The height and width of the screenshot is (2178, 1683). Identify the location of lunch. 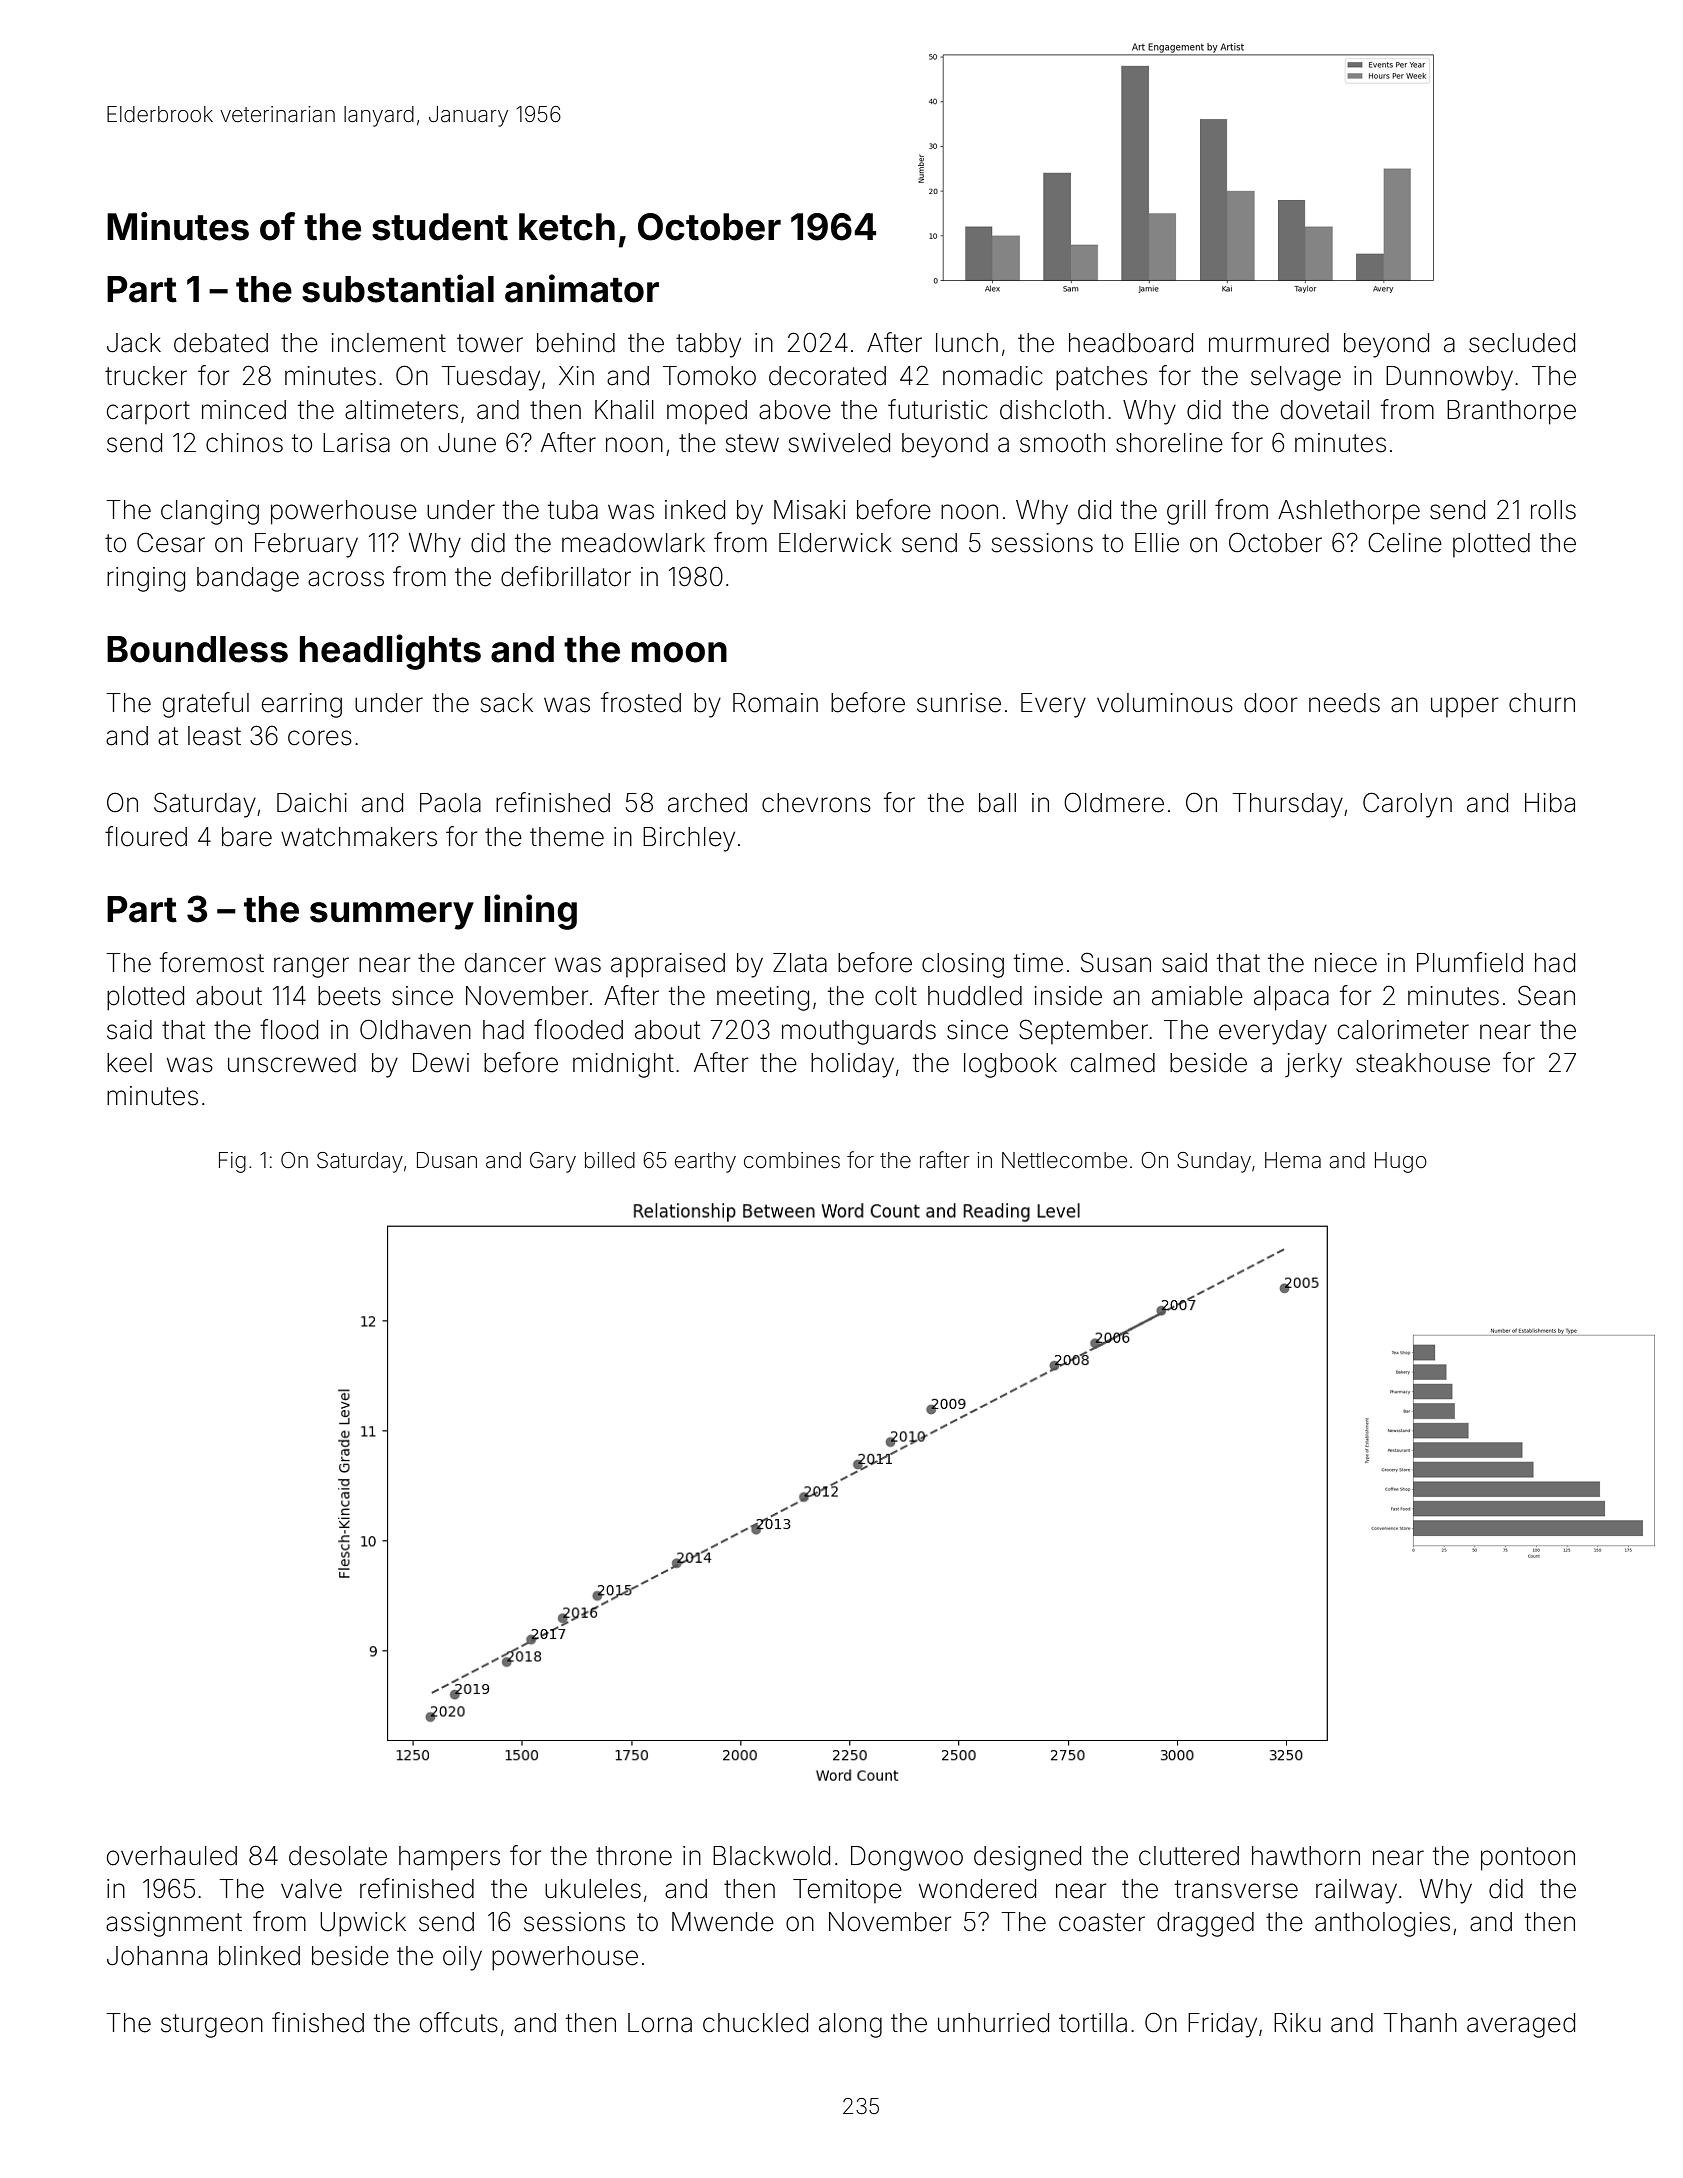
(967, 342).
